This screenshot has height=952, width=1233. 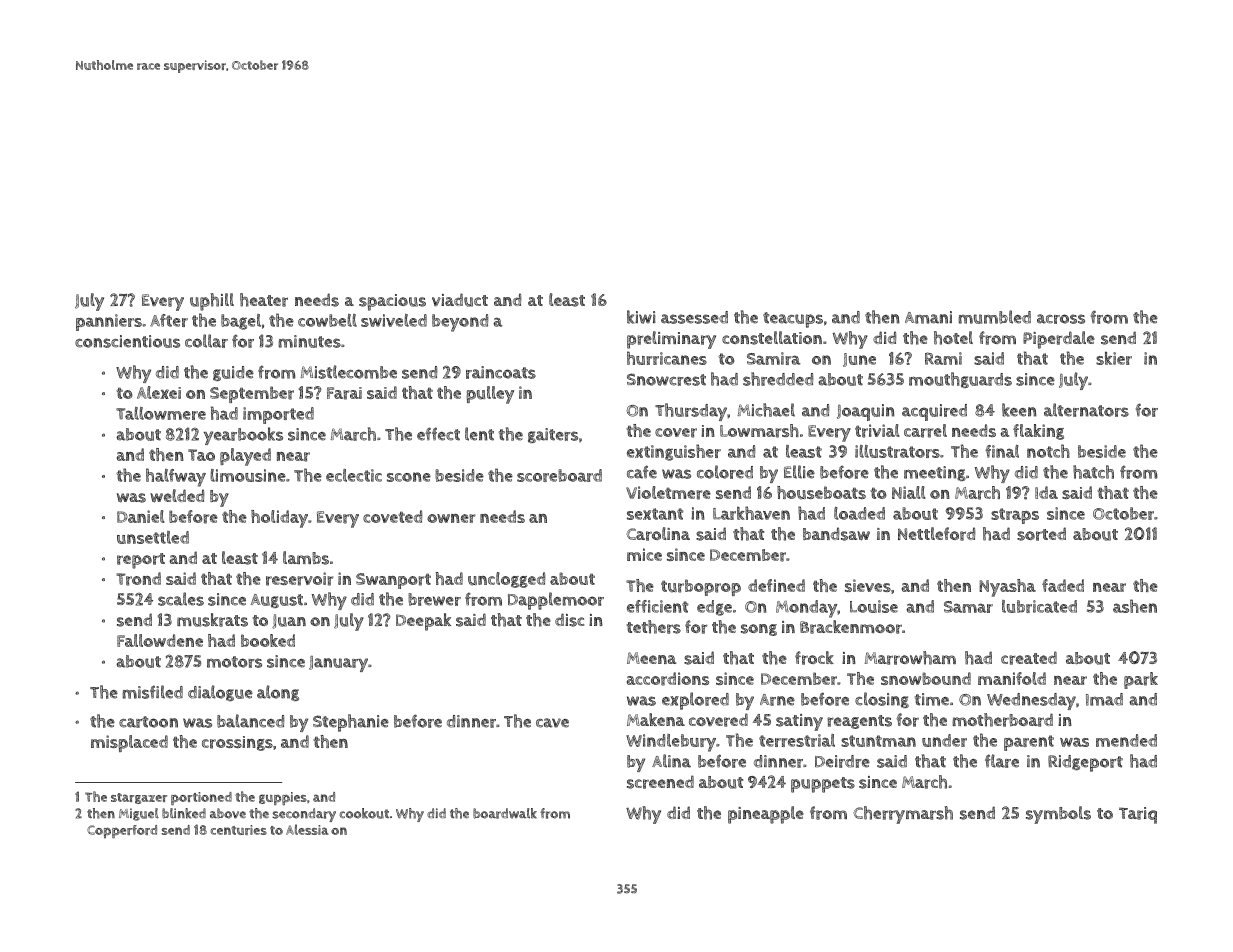 What do you see at coordinates (668, 493) in the screenshot?
I see `Violetmere` at bounding box center [668, 493].
